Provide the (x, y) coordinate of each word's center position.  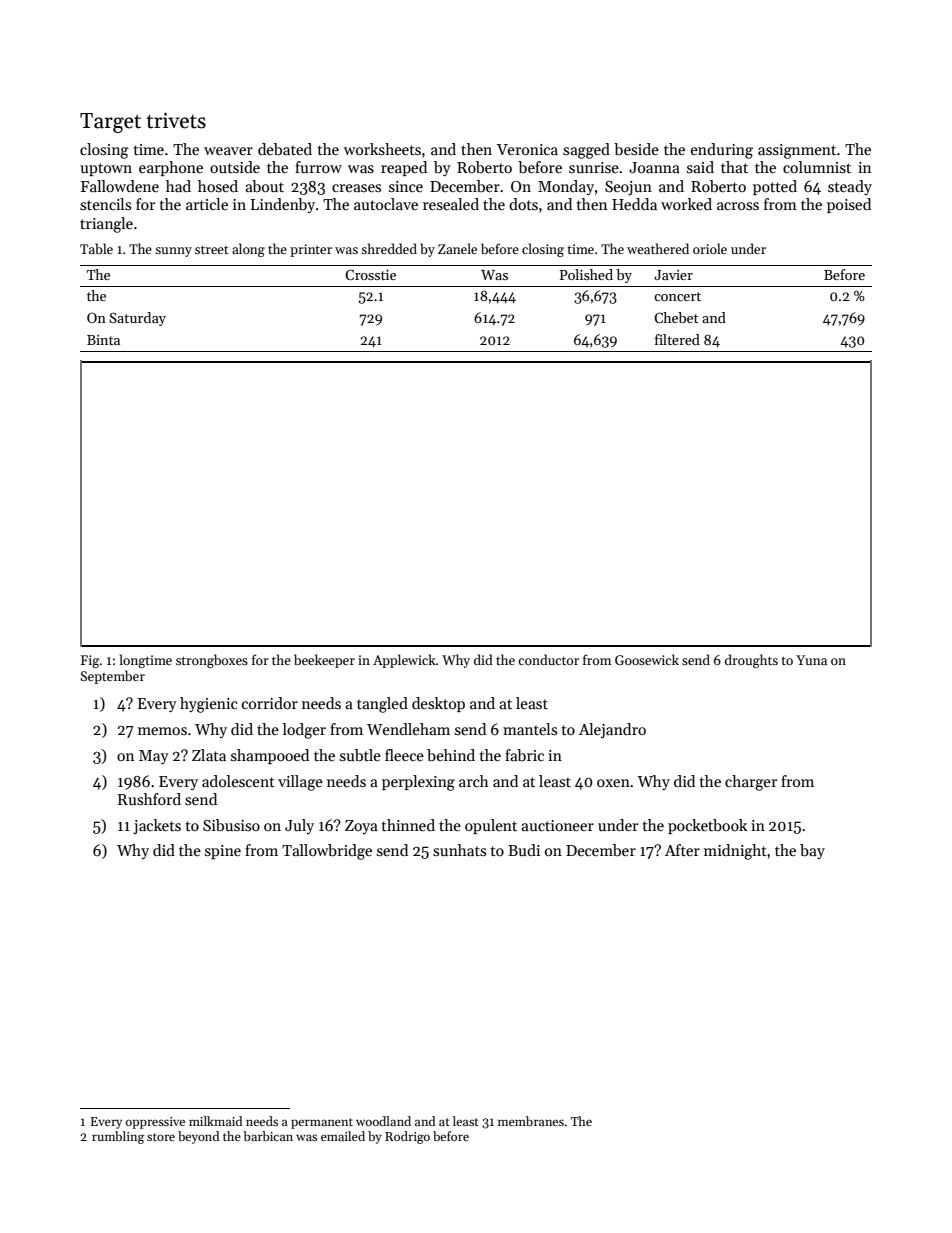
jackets (157, 826)
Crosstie (370, 274)
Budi (524, 850)
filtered (677, 339)
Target (110, 123)
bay (812, 851)
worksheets (382, 149)
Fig (90, 661)
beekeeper (324, 661)
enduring (722, 151)
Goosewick (647, 659)
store (161, 1137)
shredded (389, 248)
